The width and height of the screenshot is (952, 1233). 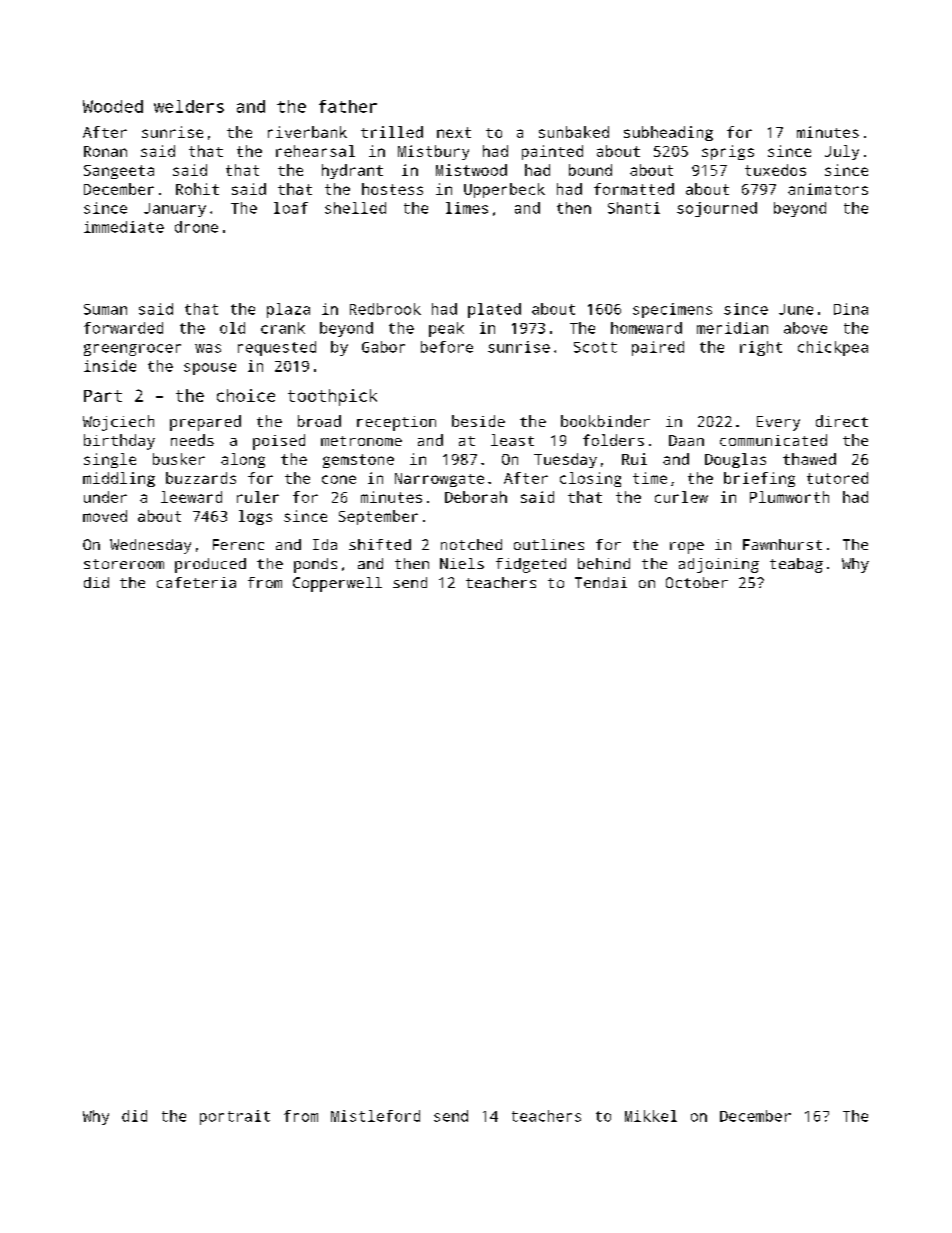 I want to click on cafeteria, so click(x=196, y=582).
